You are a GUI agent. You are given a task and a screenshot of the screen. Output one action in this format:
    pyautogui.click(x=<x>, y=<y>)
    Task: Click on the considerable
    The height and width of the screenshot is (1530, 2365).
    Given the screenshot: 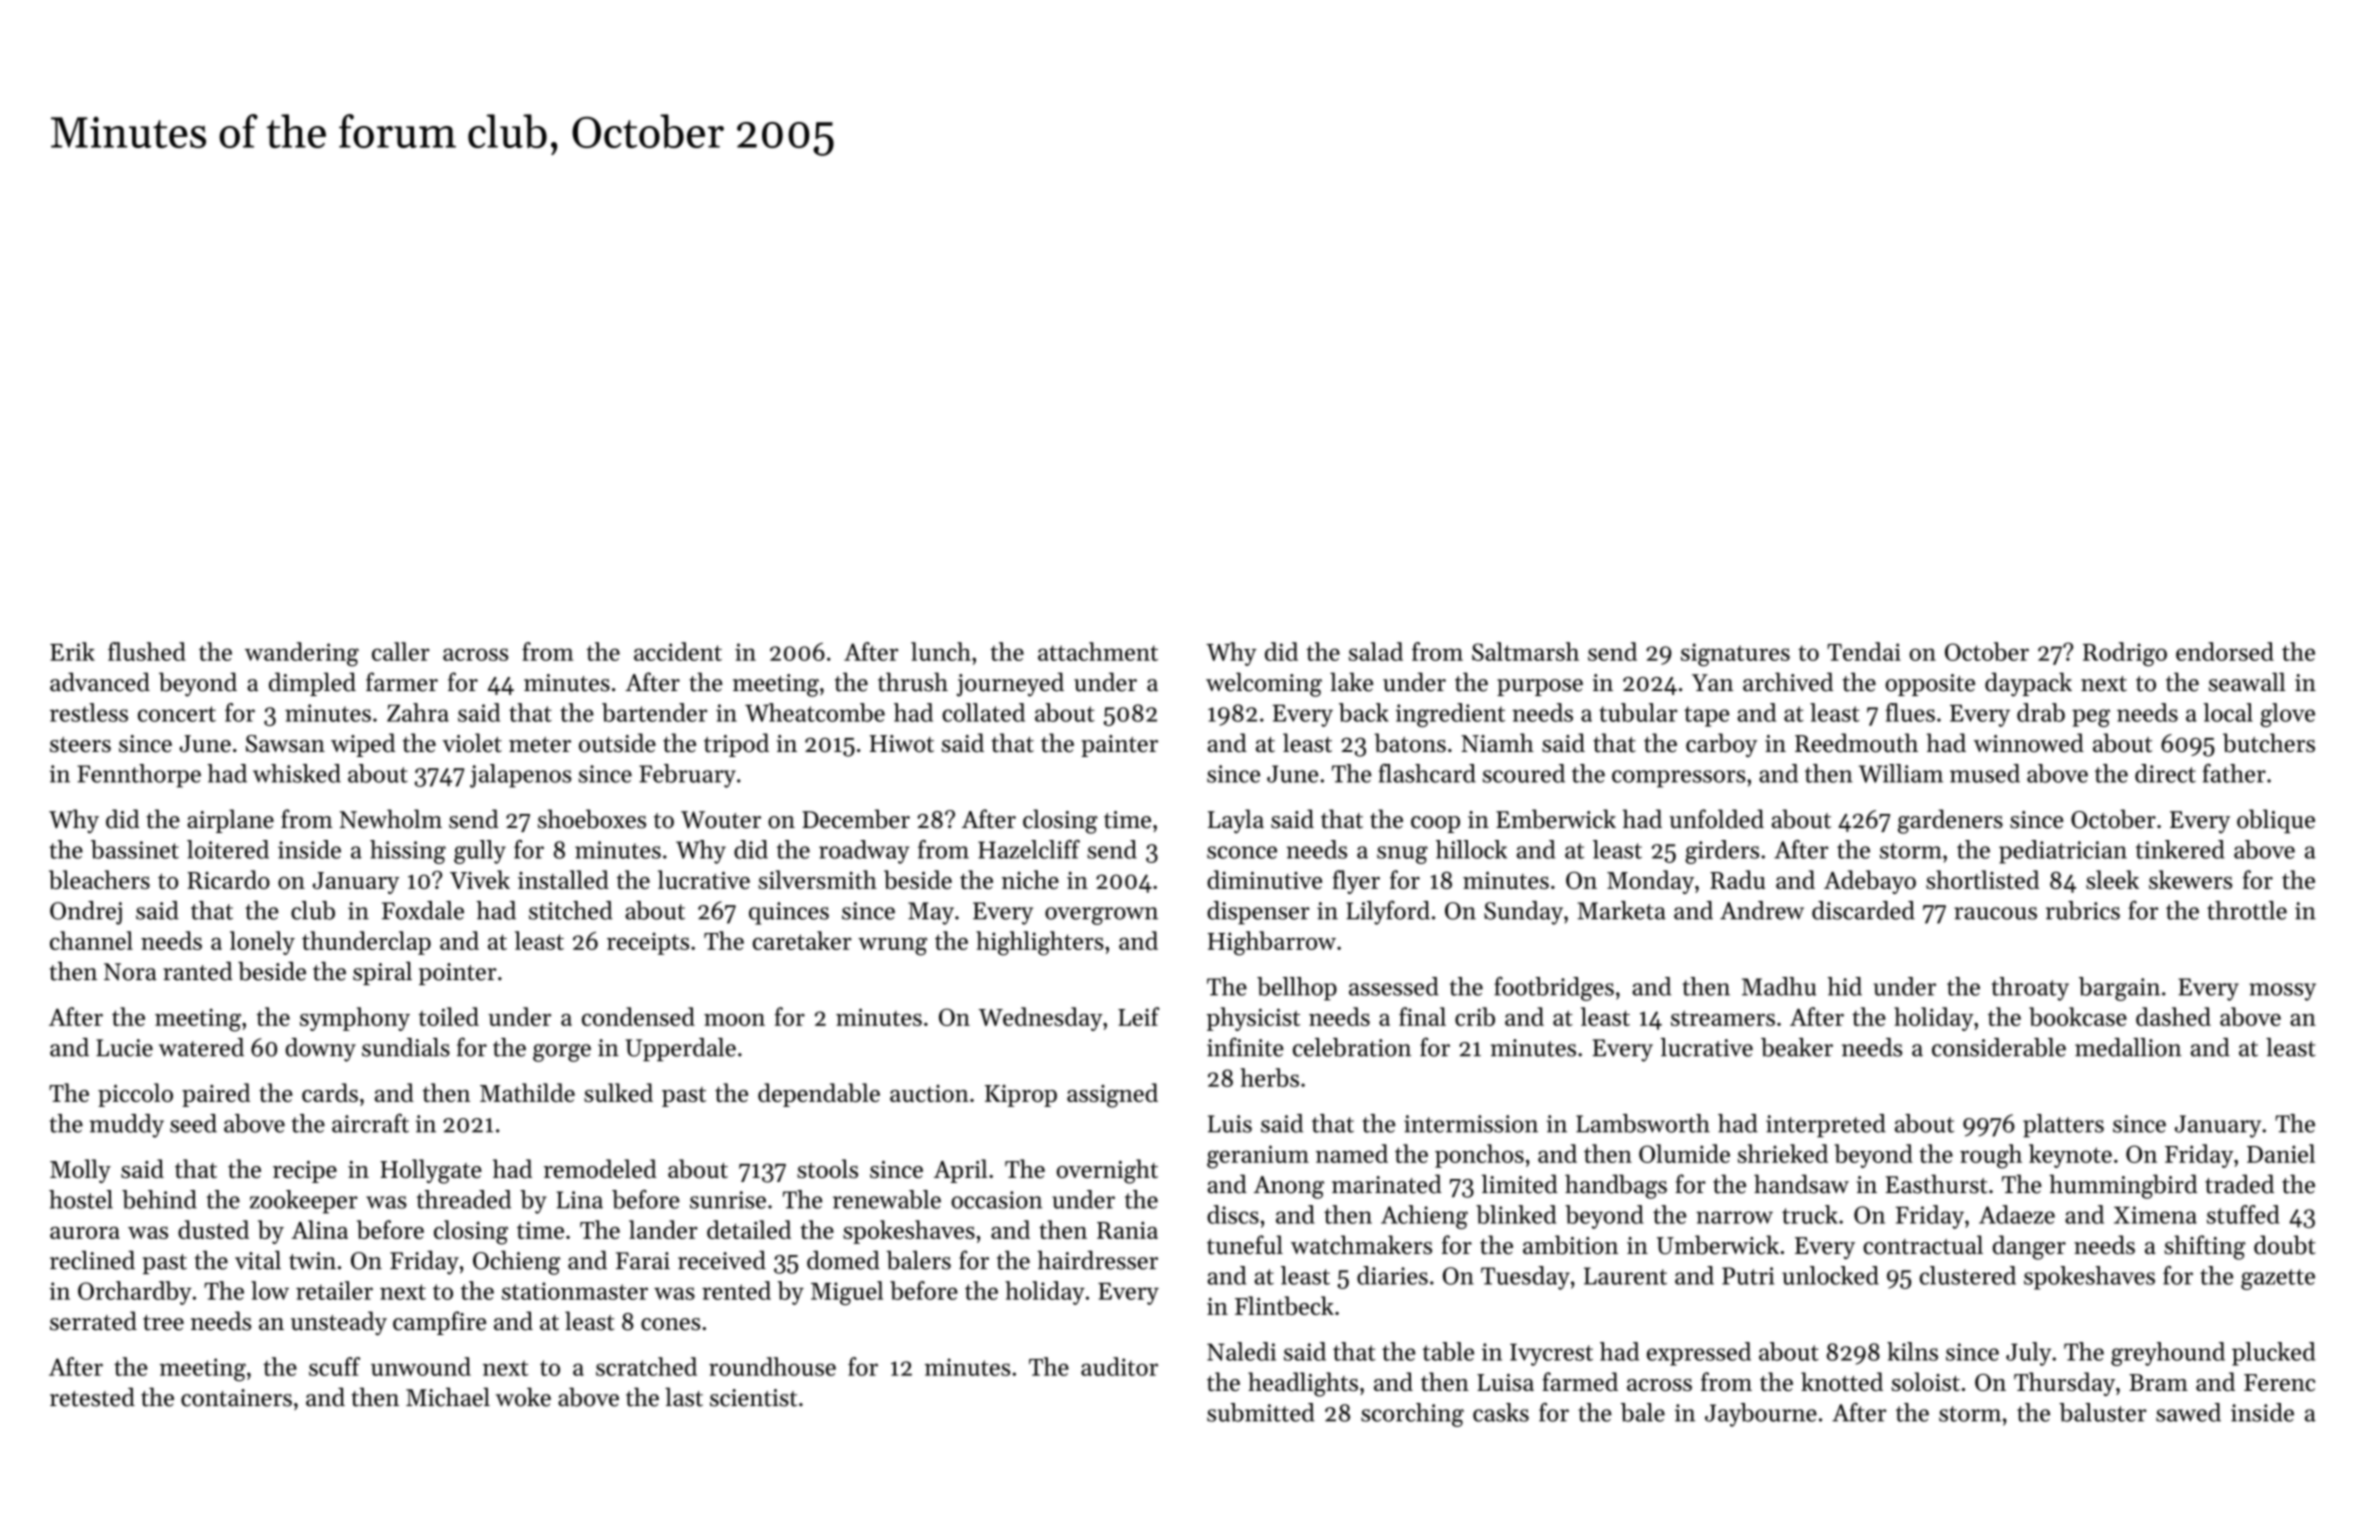 What is the action you would take?
    pyautogui.click(x=1999, y=1047)
